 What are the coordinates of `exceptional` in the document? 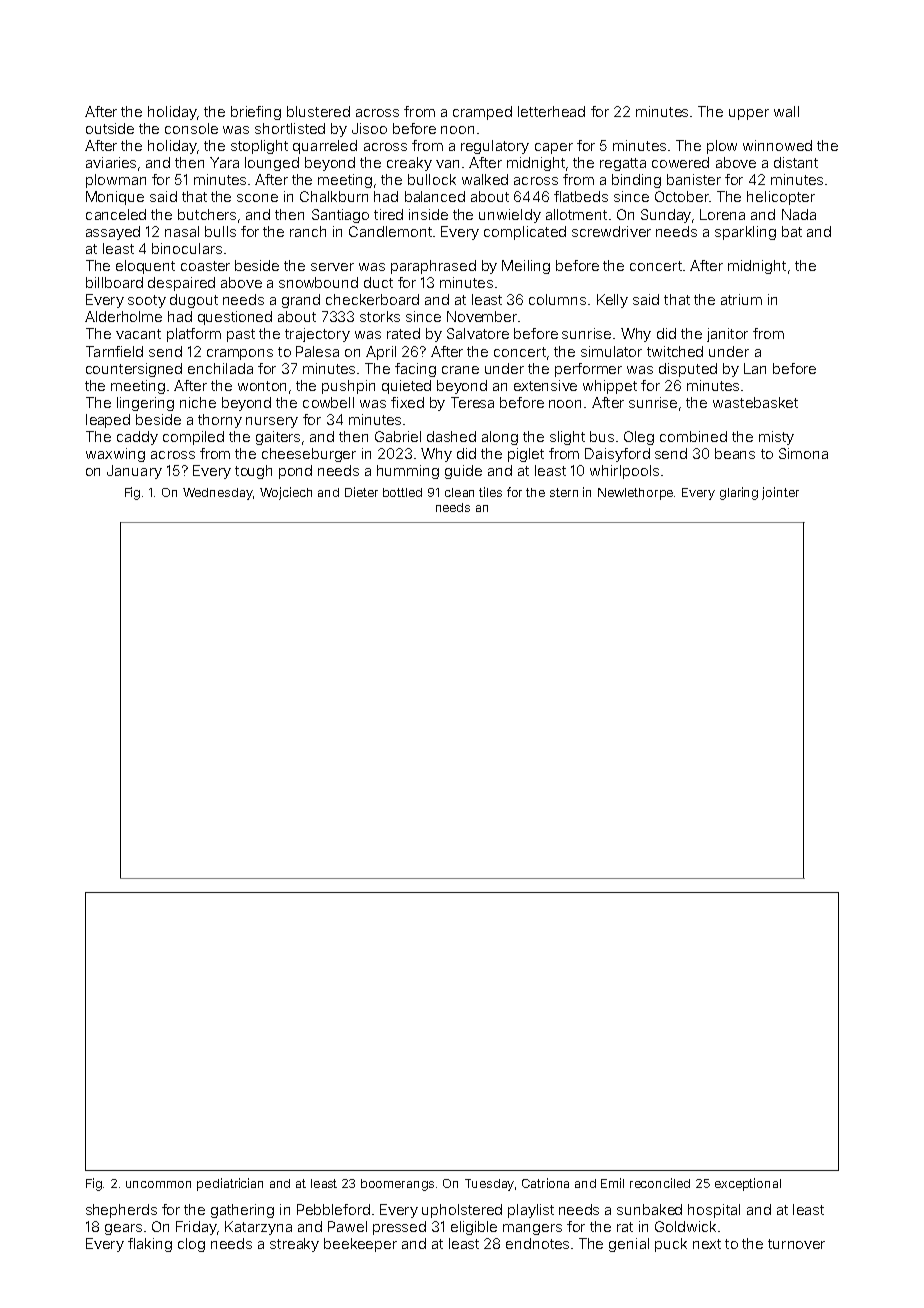 It's located at (748, 1184).
